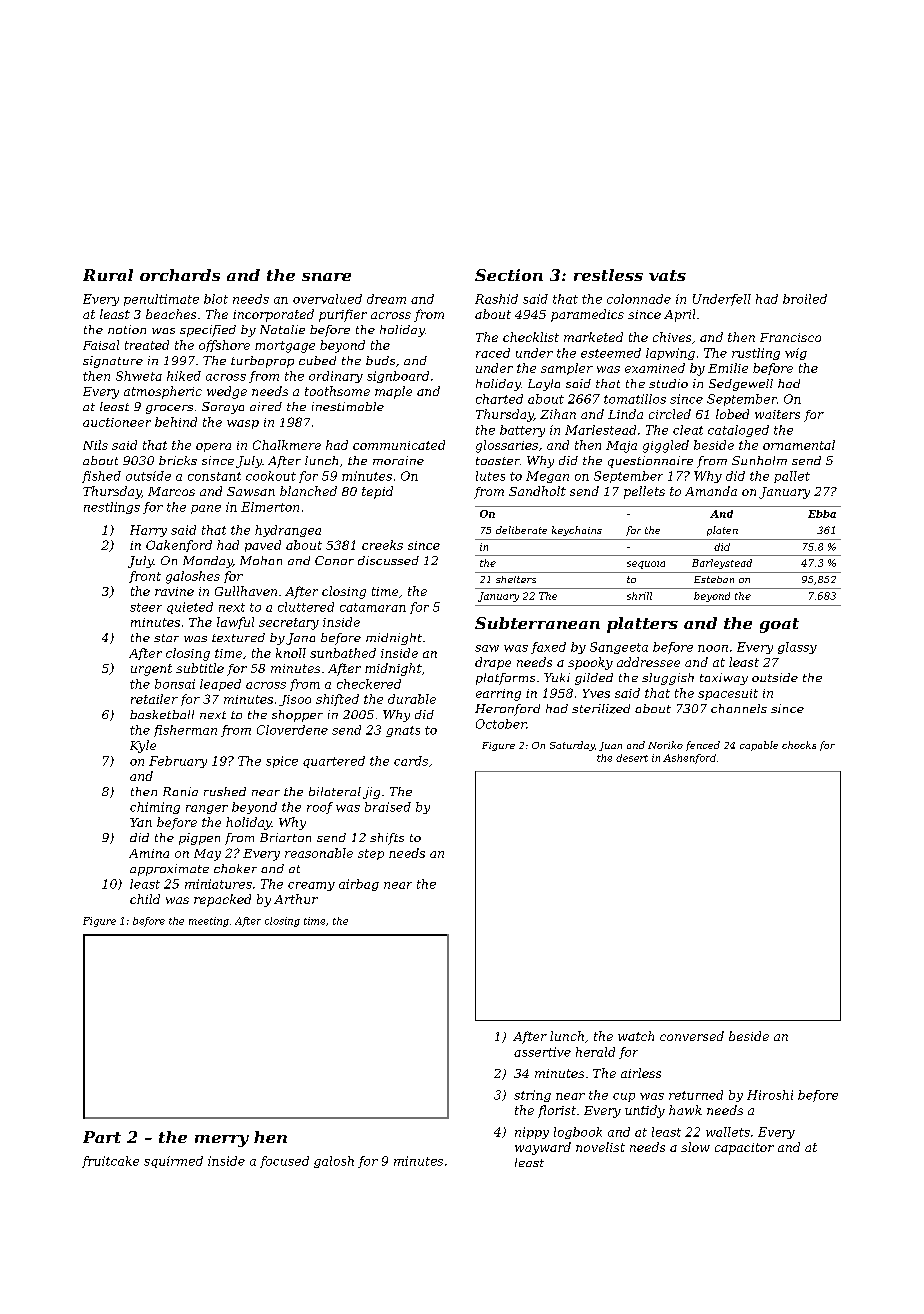  What do you see at coordinates (799, 745) in the screenshot?
I see `chocks` at bounding box center [799, 745].
